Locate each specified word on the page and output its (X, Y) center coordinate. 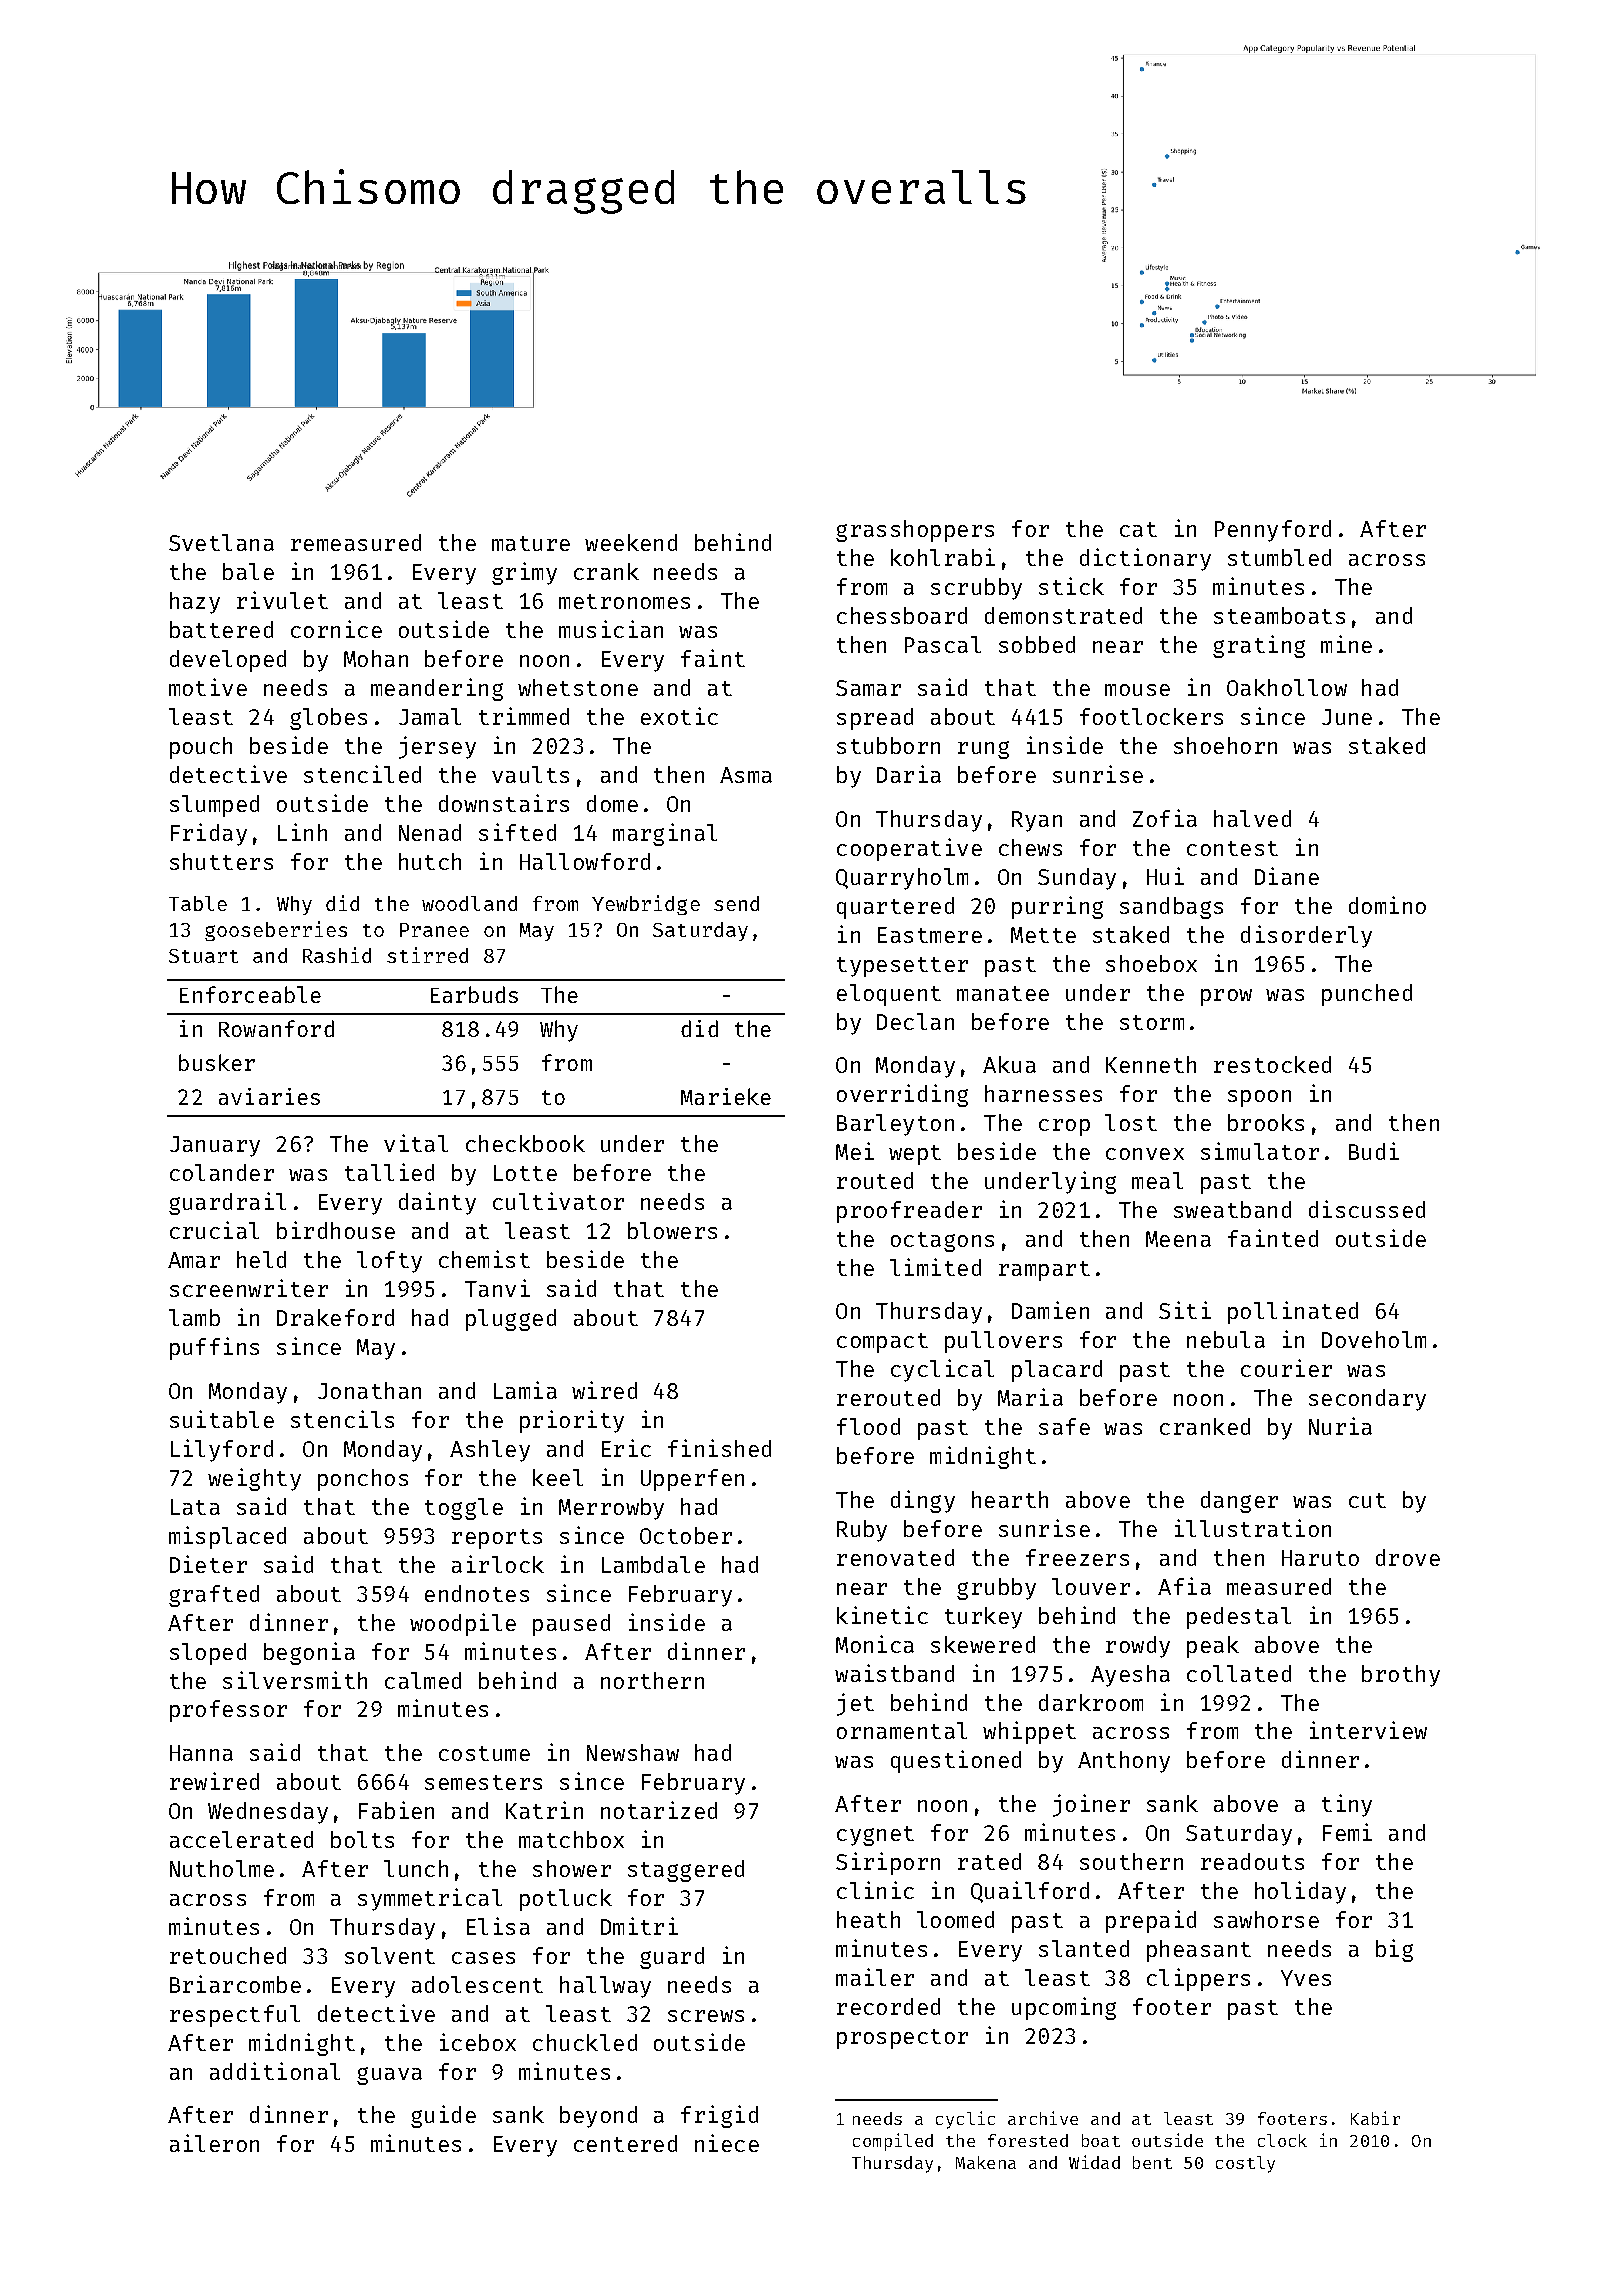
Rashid (337, 955)
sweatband (1232, 1209)
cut (1367, 1500)
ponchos (363, 1480)
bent (1152, 2162)
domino (1387, 905)
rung (983, 750)
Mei (855, 1151)
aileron (214, 2143)
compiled (893, 2142)
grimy (524, 573)
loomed (955, 1919)
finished (719, 1448)
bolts (362, 1839)
